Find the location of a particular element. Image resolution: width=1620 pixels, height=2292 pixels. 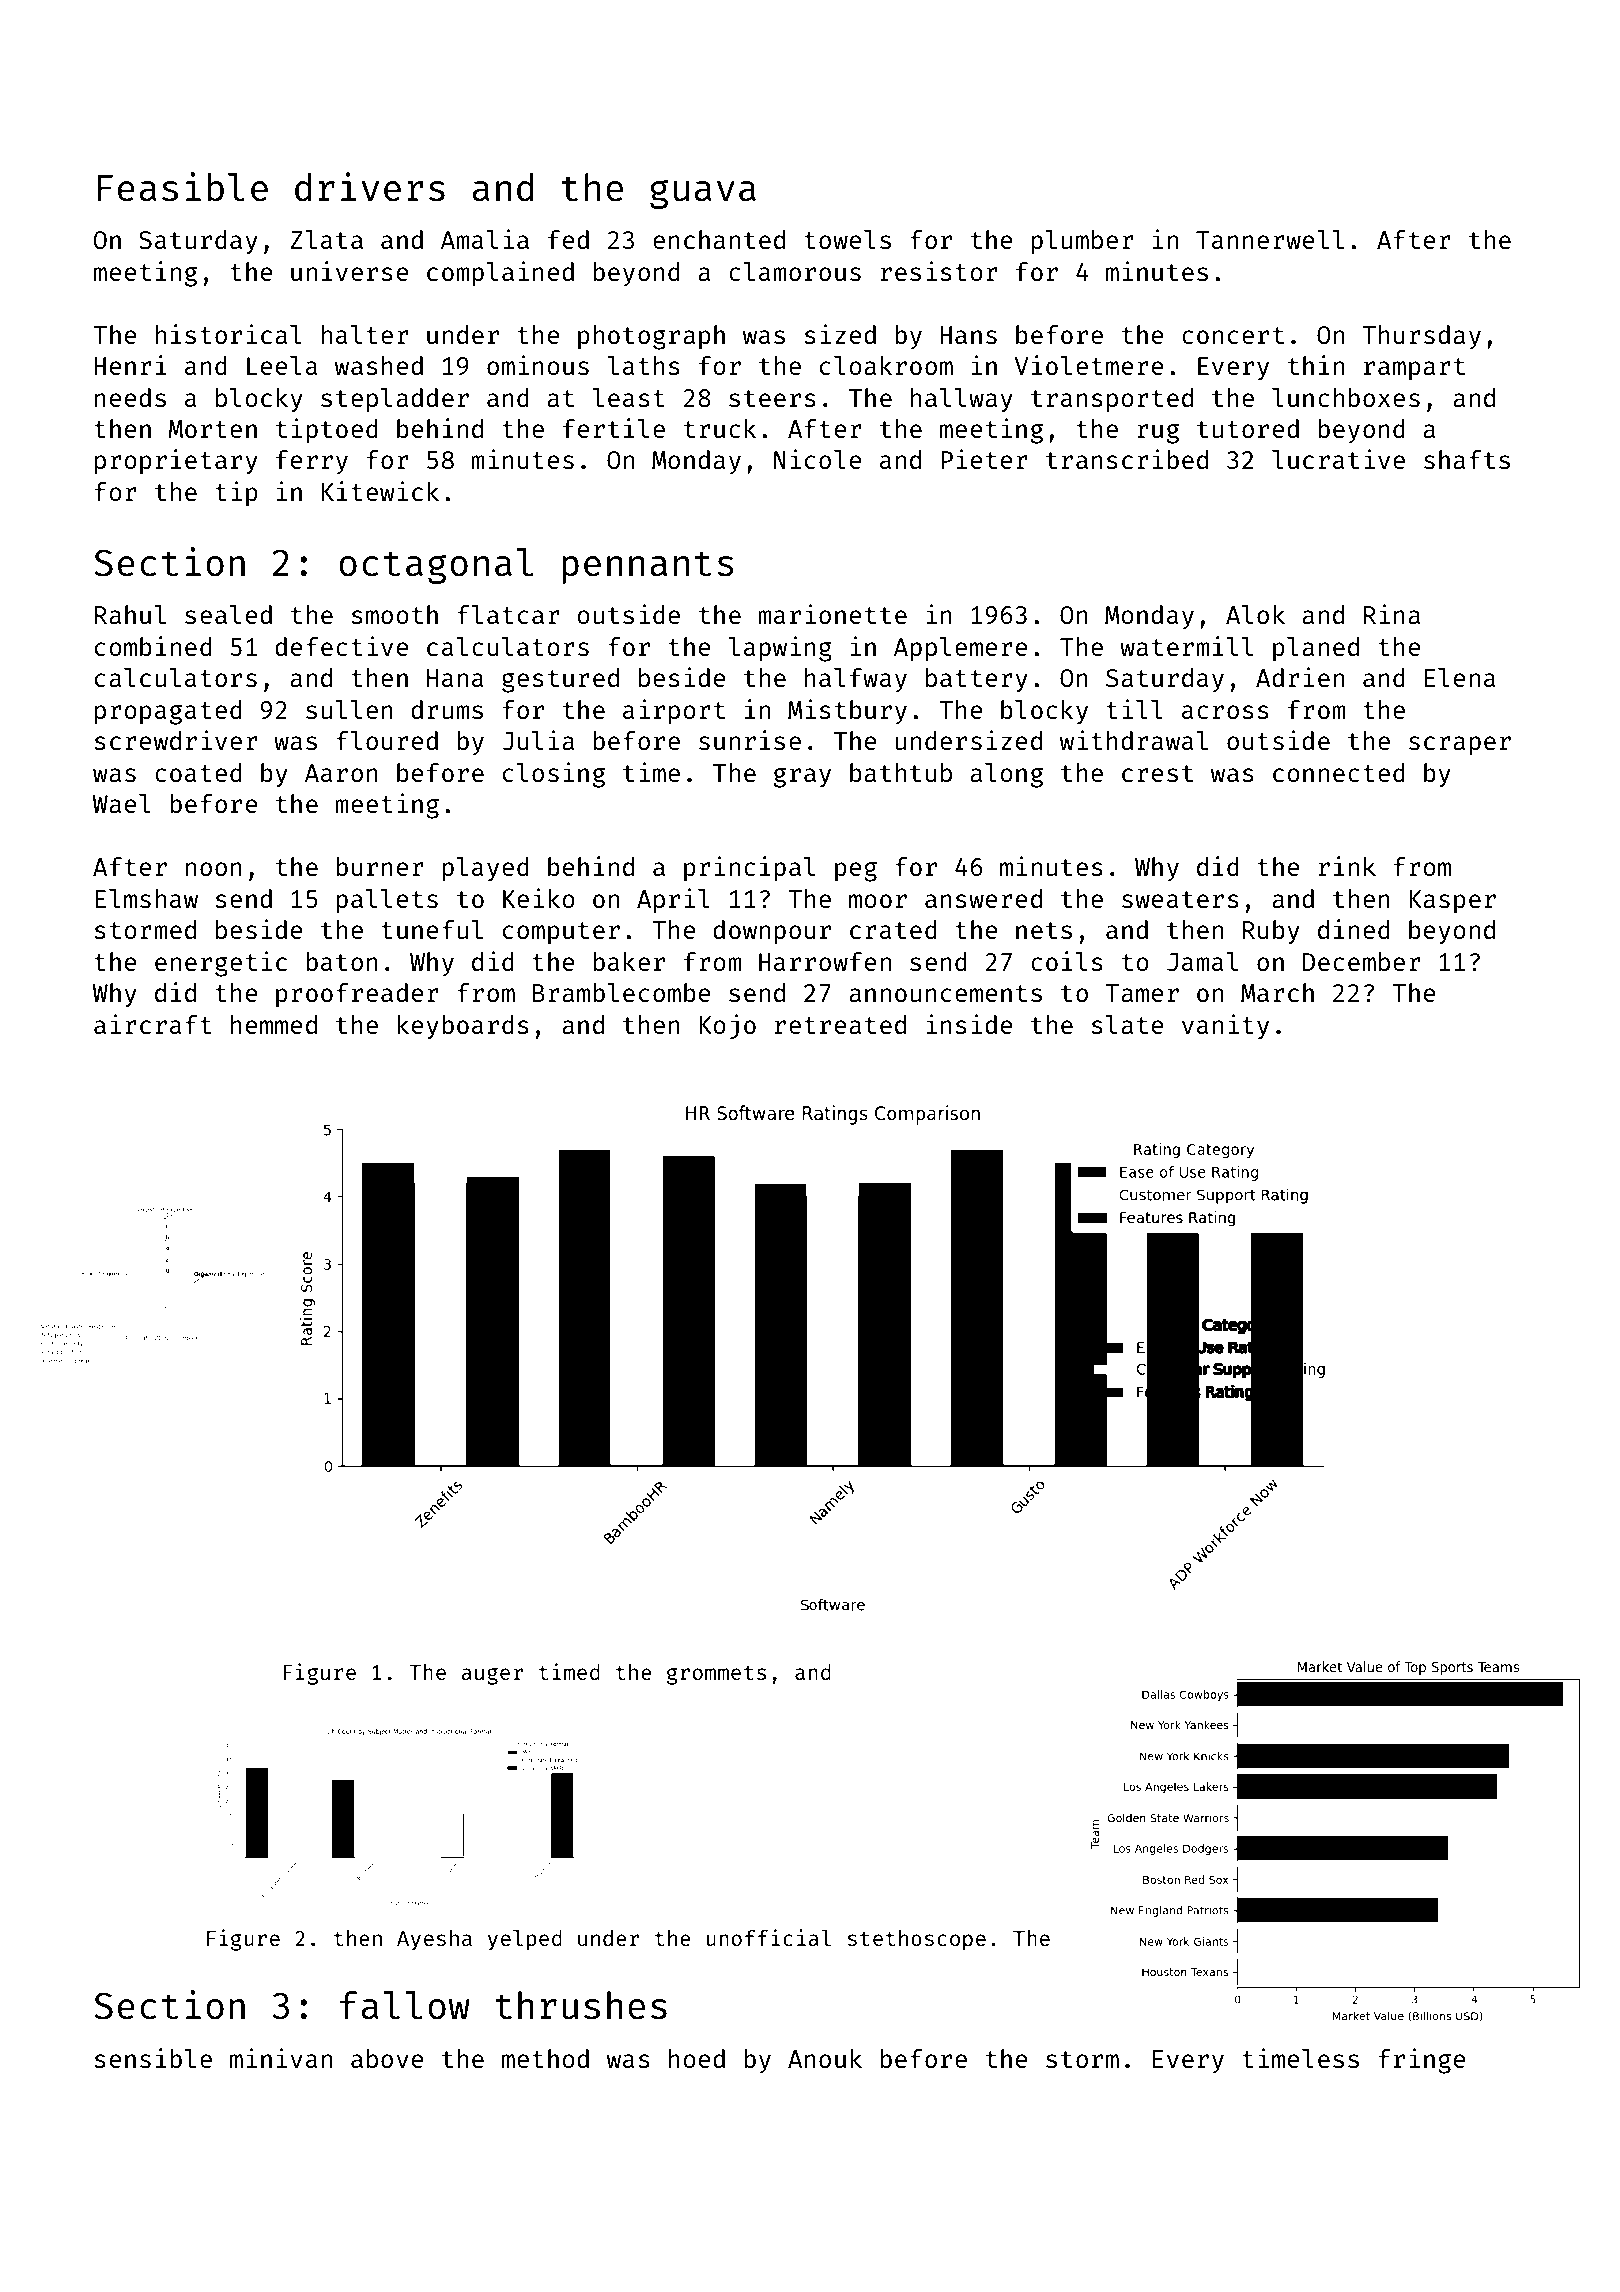

Feasible is located at coordinates (182, 187).
